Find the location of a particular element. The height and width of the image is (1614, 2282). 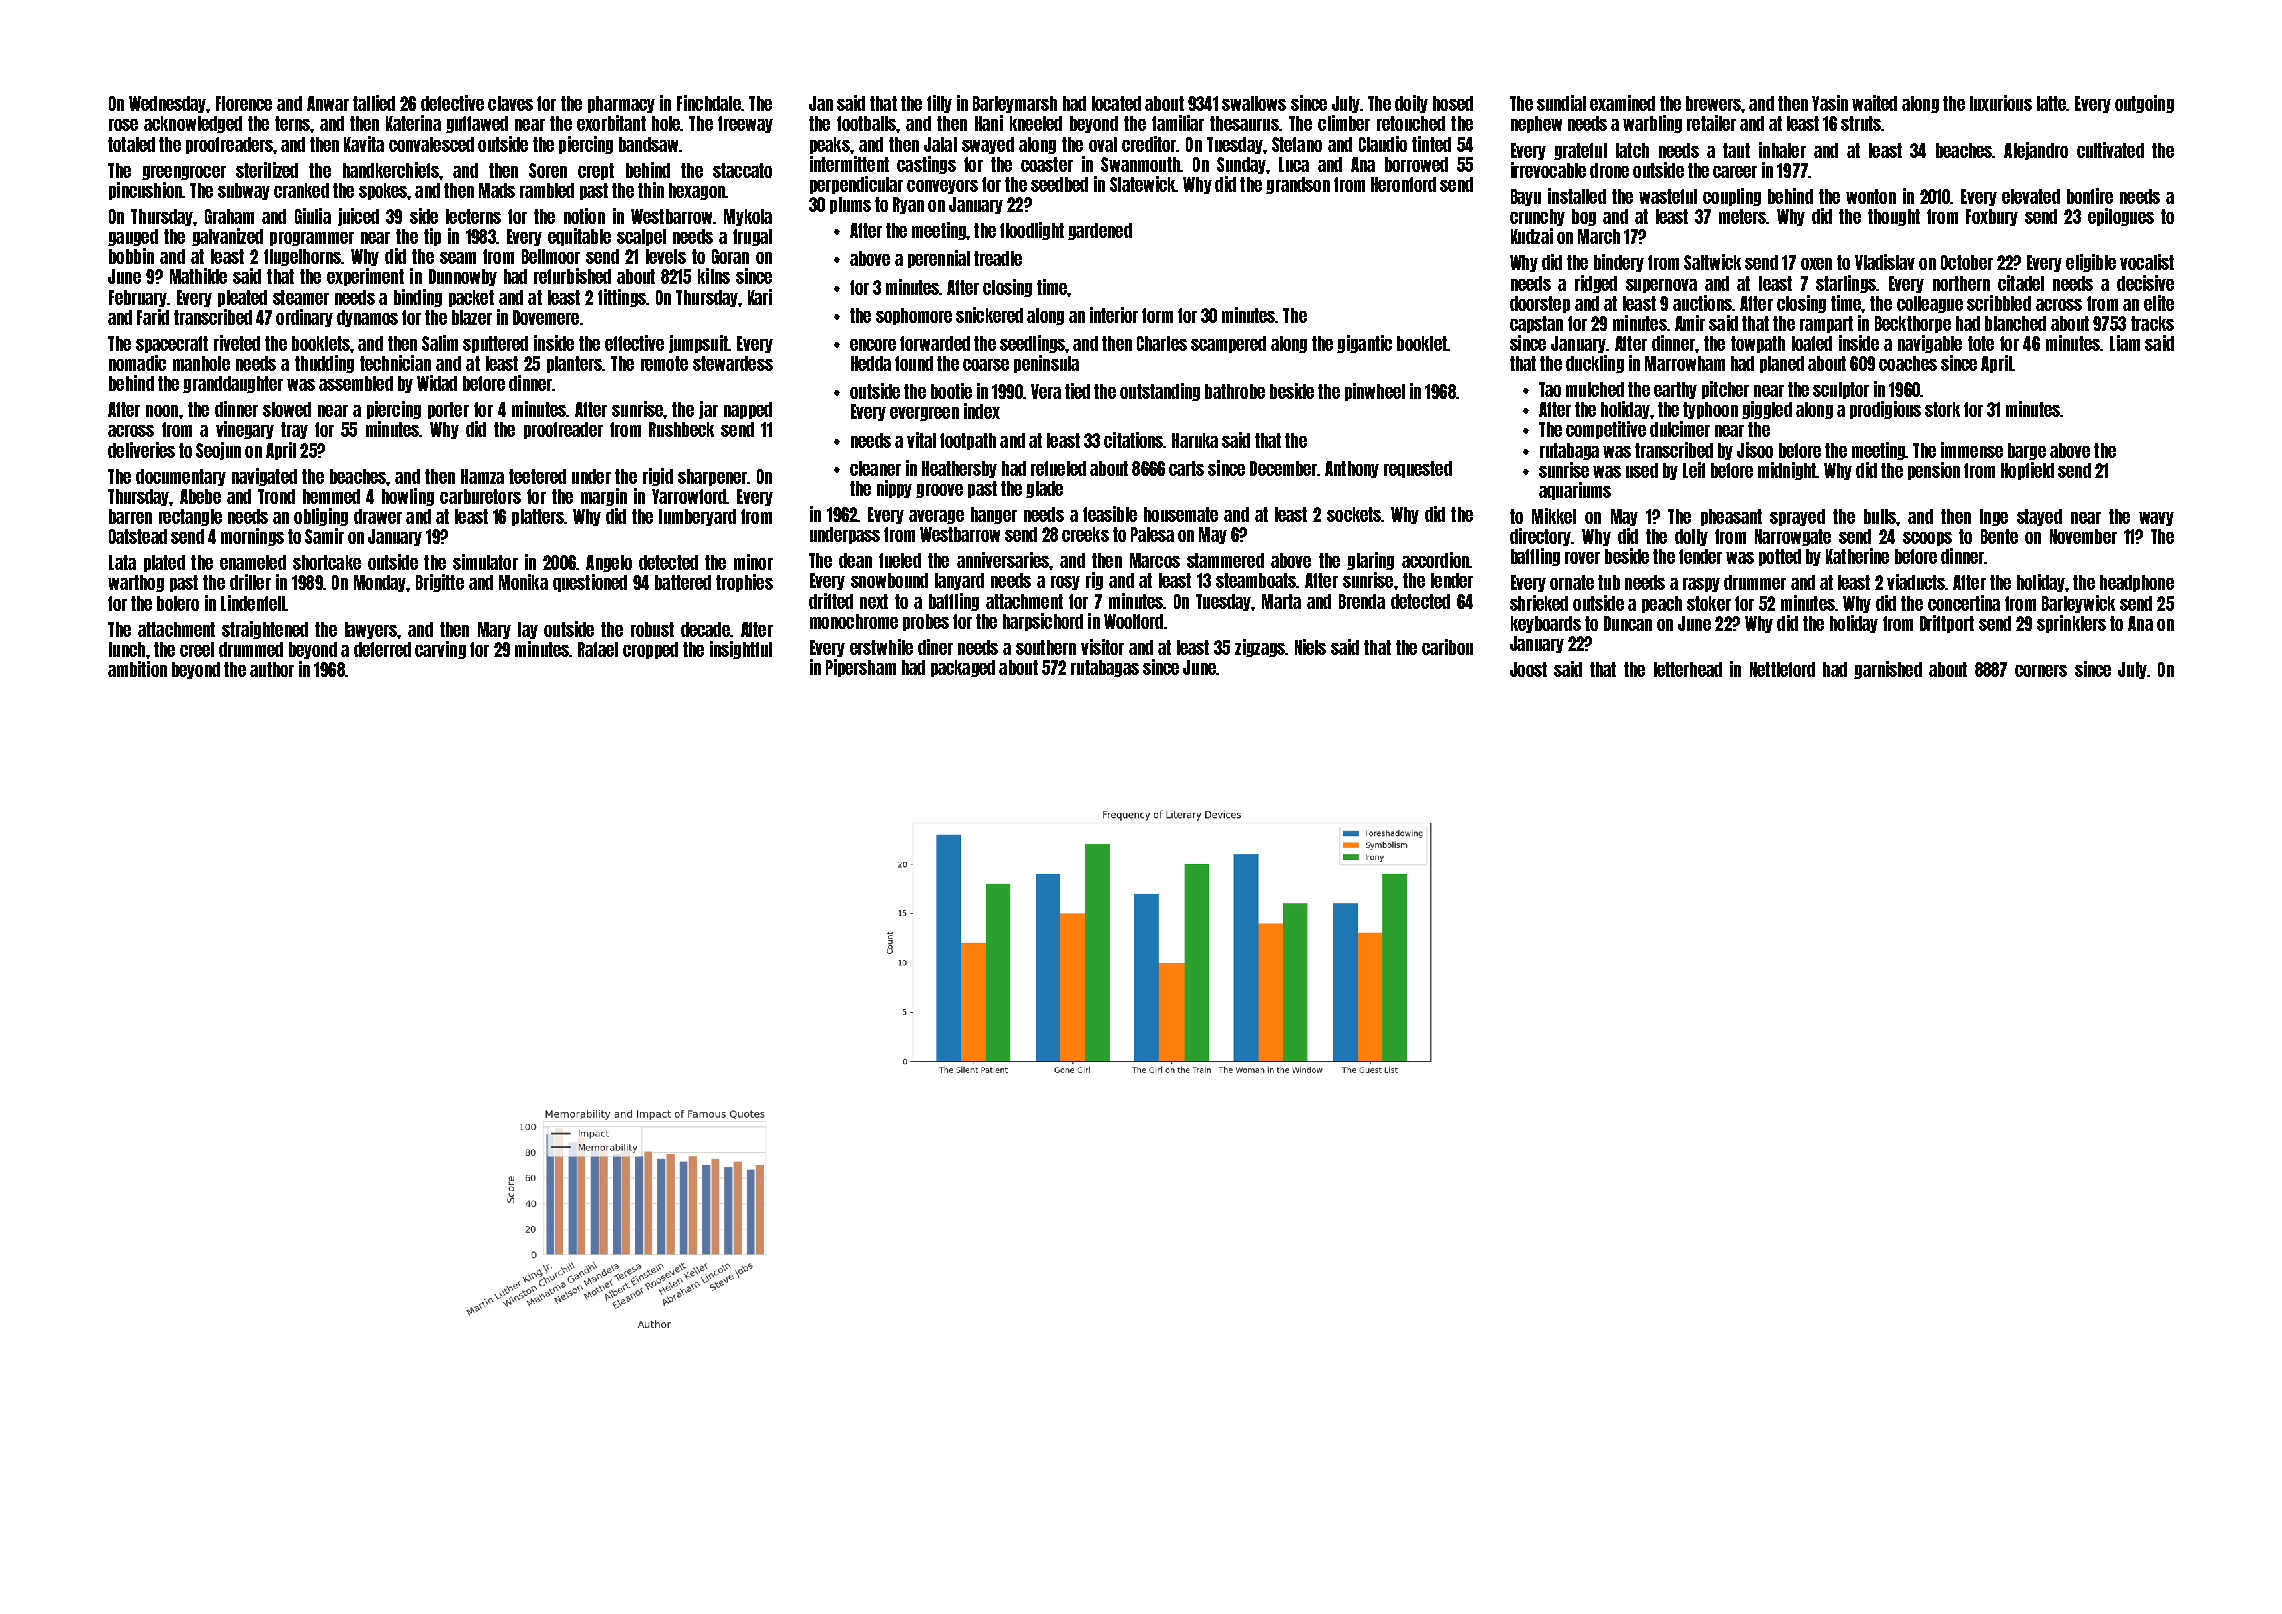

stork is located at coordinates (1942, 409).
